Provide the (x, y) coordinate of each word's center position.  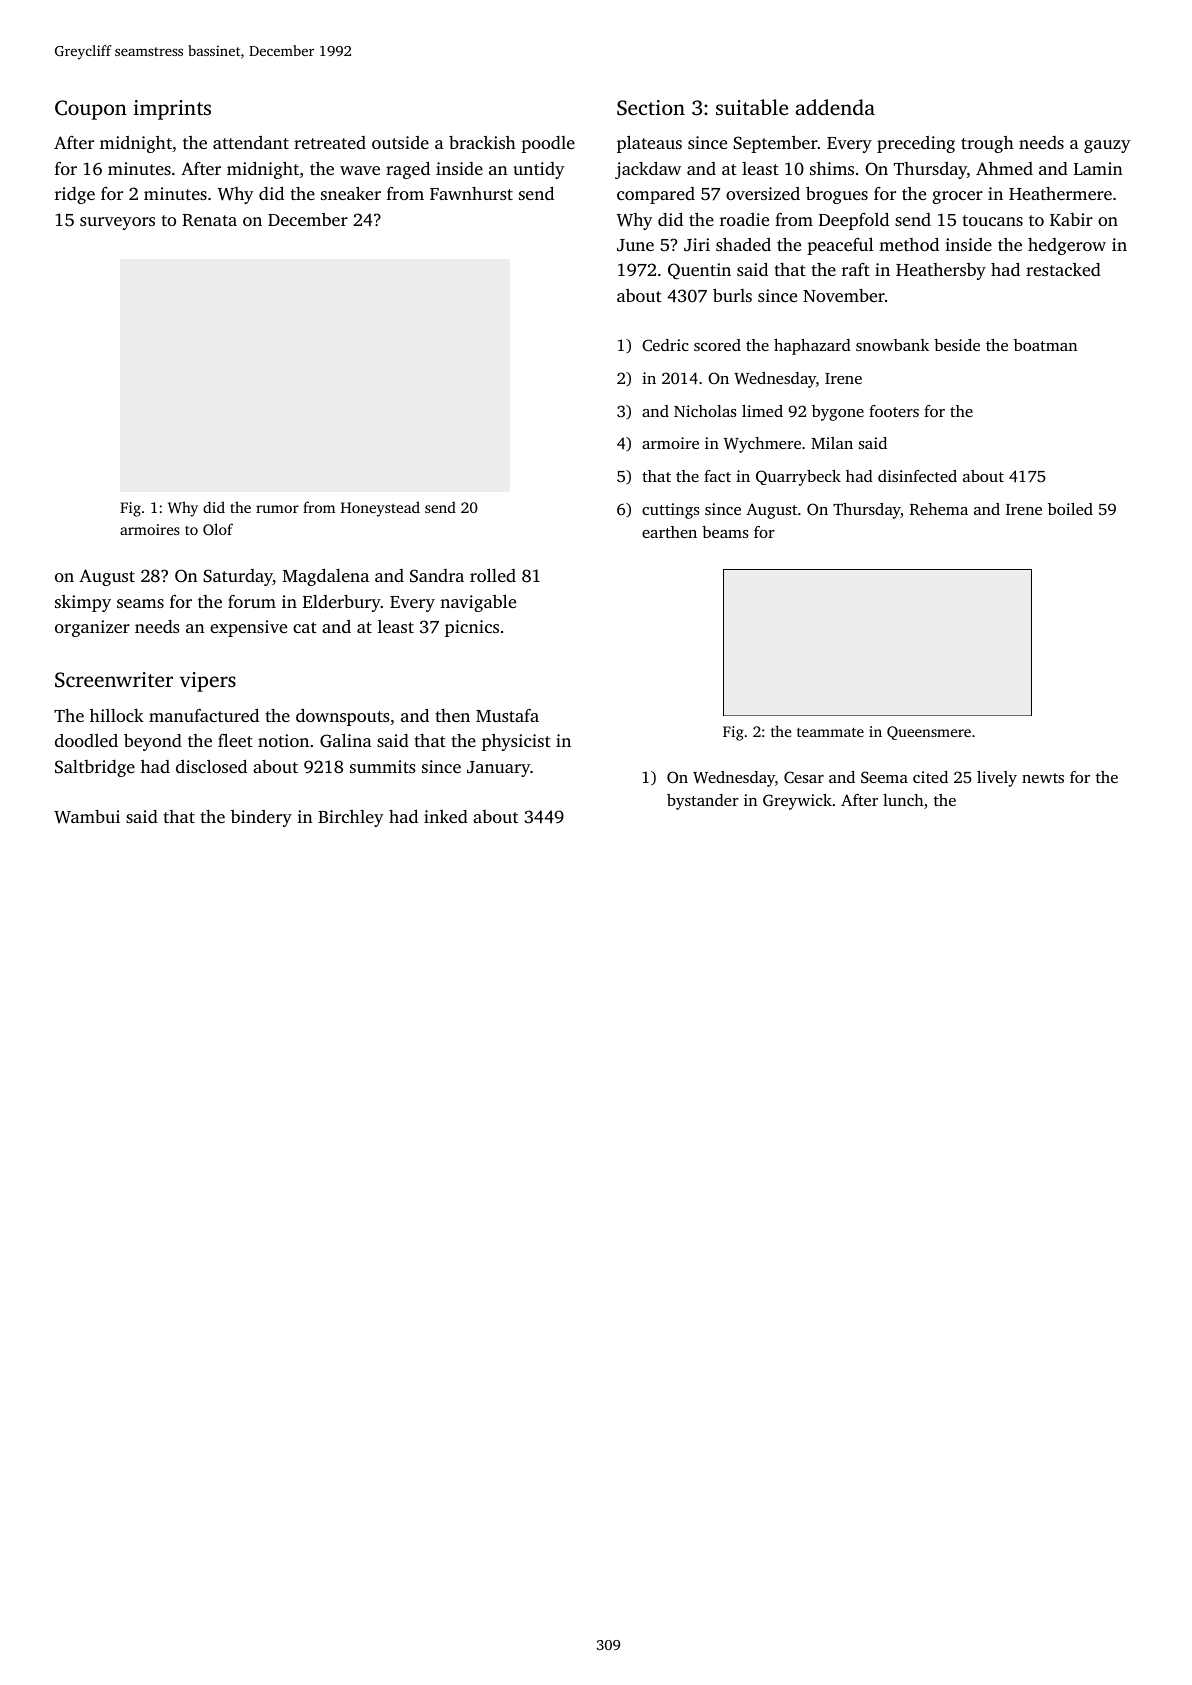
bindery (261, 818)
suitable (752, 107)
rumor (277, 509)
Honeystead (380, 509)
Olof (218, 529)
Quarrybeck (798, 478)
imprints (172, 110)
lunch (903, 800)
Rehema (939, 509)
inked (446, 816)
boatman (1045, 345)
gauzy (1107, 146)
